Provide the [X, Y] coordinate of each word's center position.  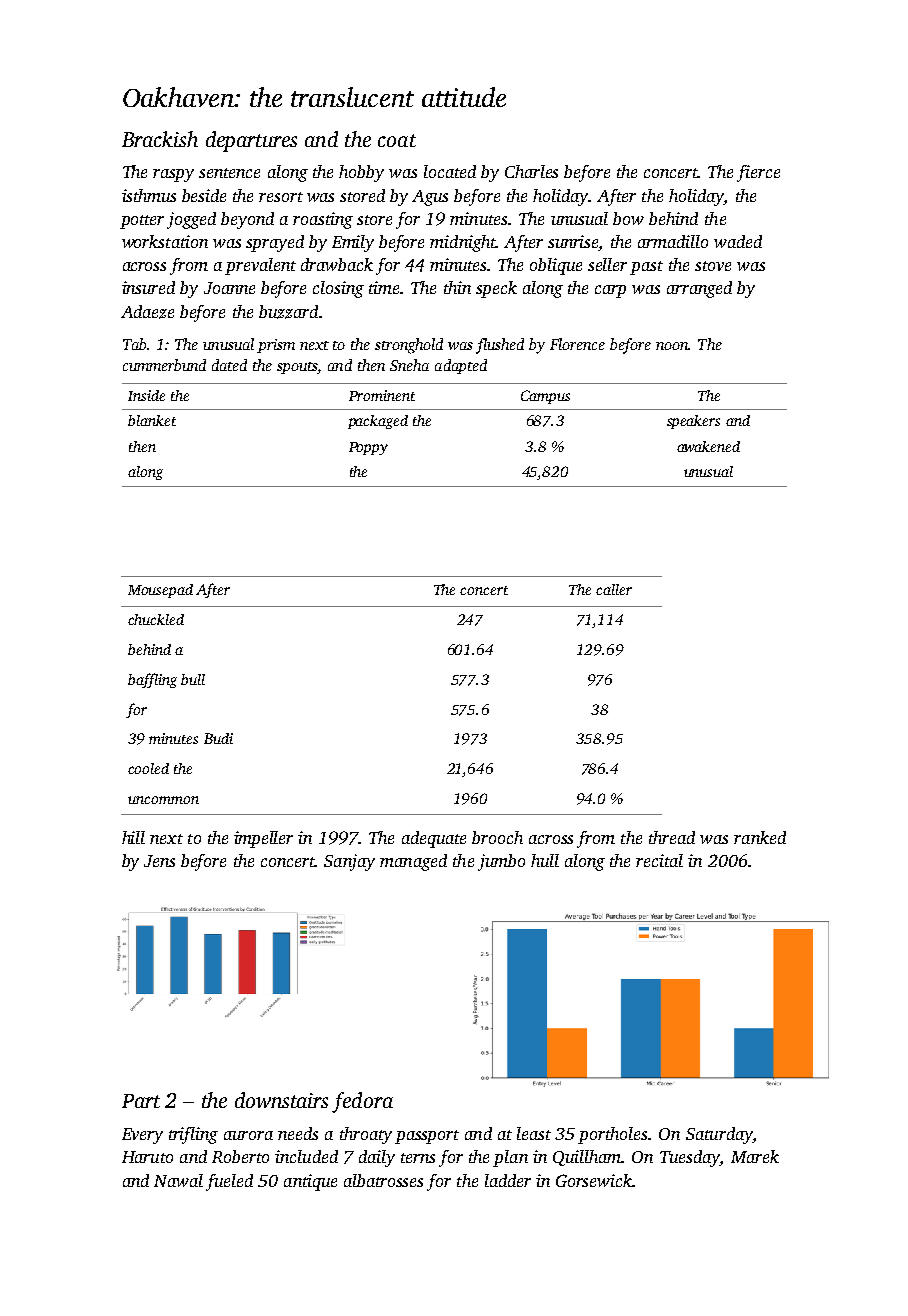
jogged [191, 220]
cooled [148, 768]
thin [457, 287]
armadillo [673, 241]
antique [310, 1182]
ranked [760, 837]
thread [672, 837]
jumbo [501, 862]
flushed [500, 346]
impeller [263, 839]
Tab [134, 344]
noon [672, 346]
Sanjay [349, 862]
